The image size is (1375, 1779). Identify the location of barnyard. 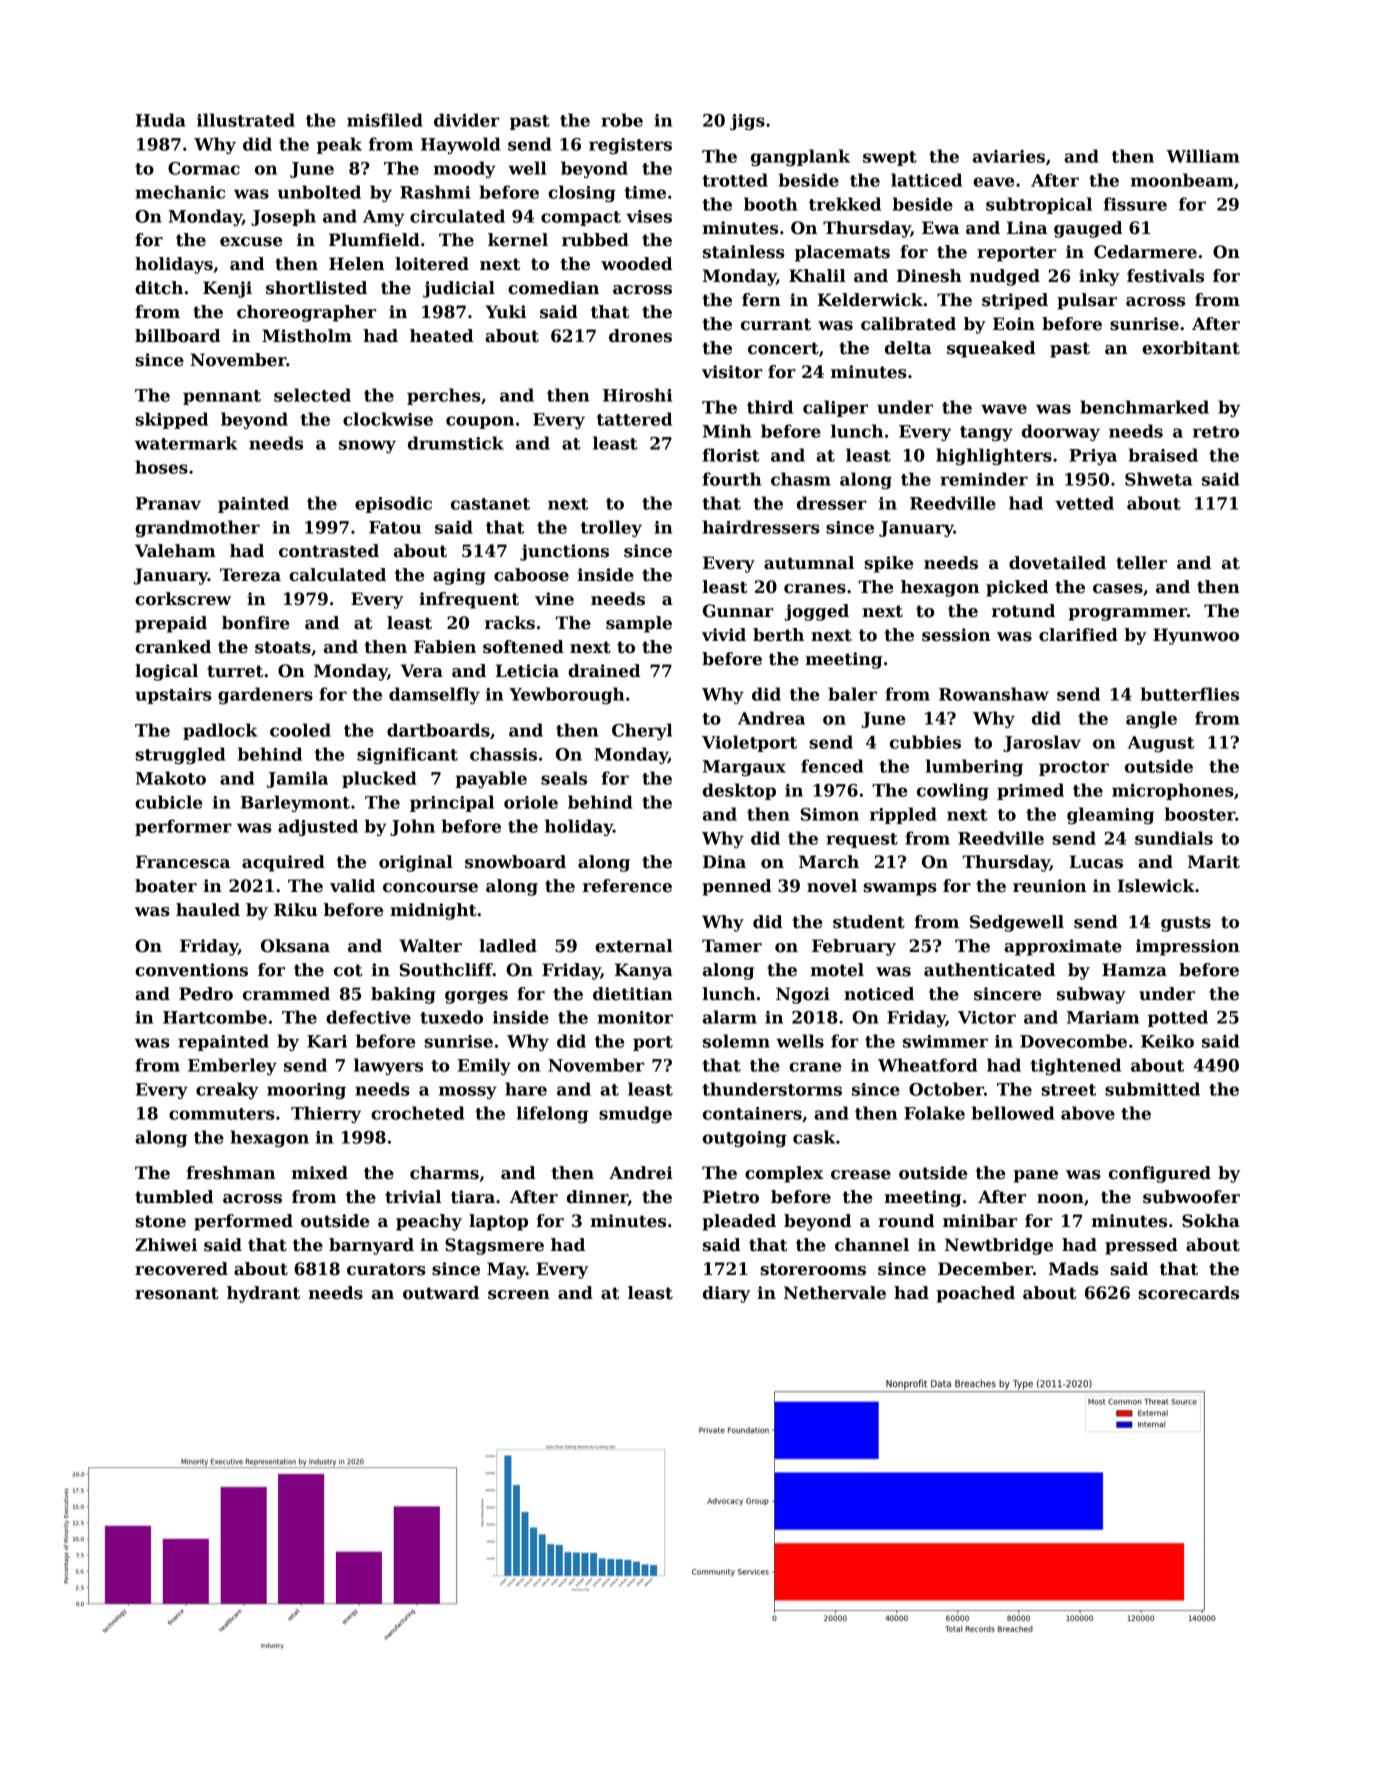
(371, 1246).
